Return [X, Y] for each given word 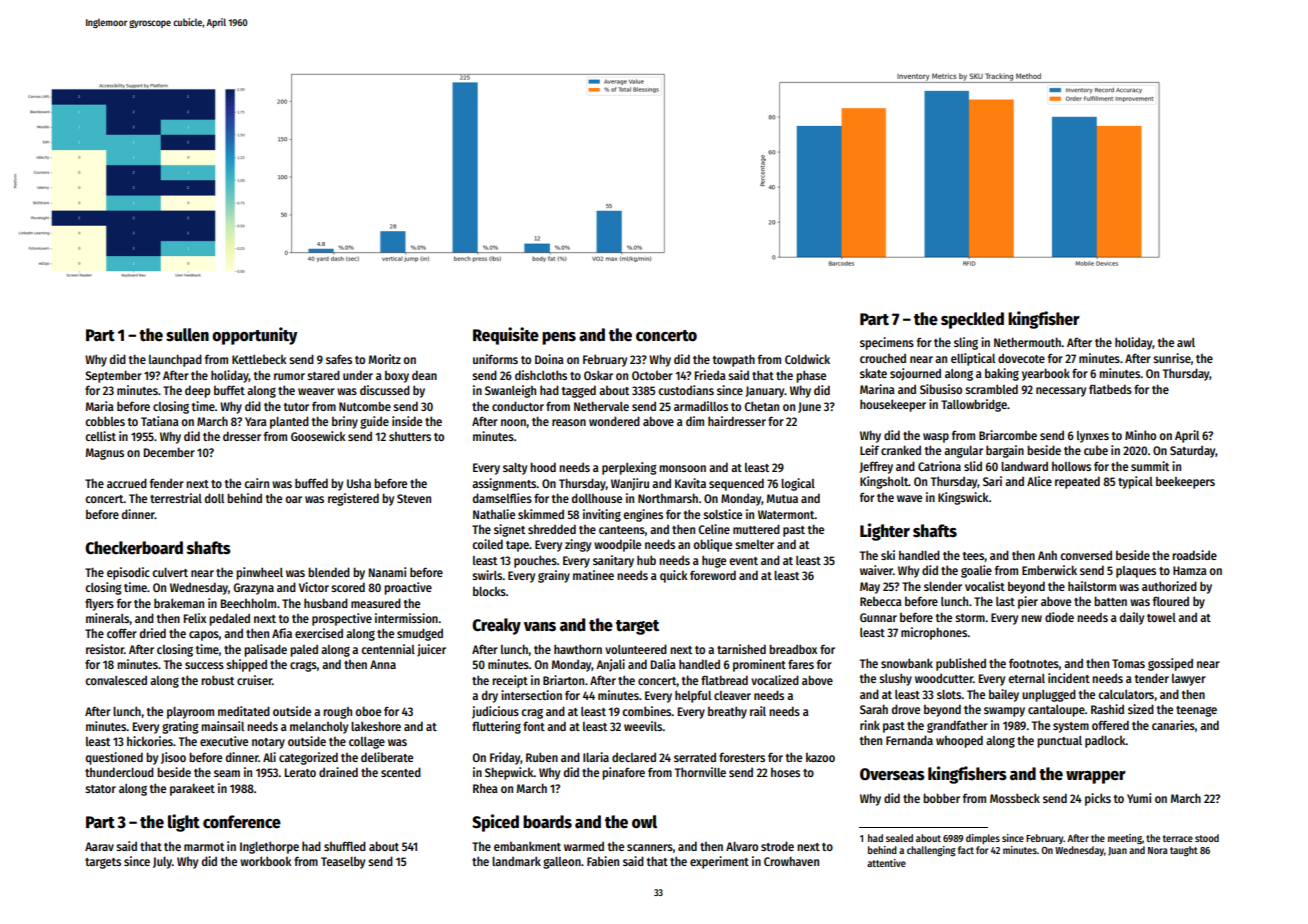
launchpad [175, 360]
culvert [170, 572]
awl [1186, 342]
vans [540, 627]
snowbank [907, 663]
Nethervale [601, 406]
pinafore [623, 773]
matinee [593, 575]
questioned [114, 758]
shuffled [345, 846]
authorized [1169, 586]
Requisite [506, 336]
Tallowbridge [974, 405]
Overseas [892, 774]
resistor [105, 649]
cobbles [105, 421]
